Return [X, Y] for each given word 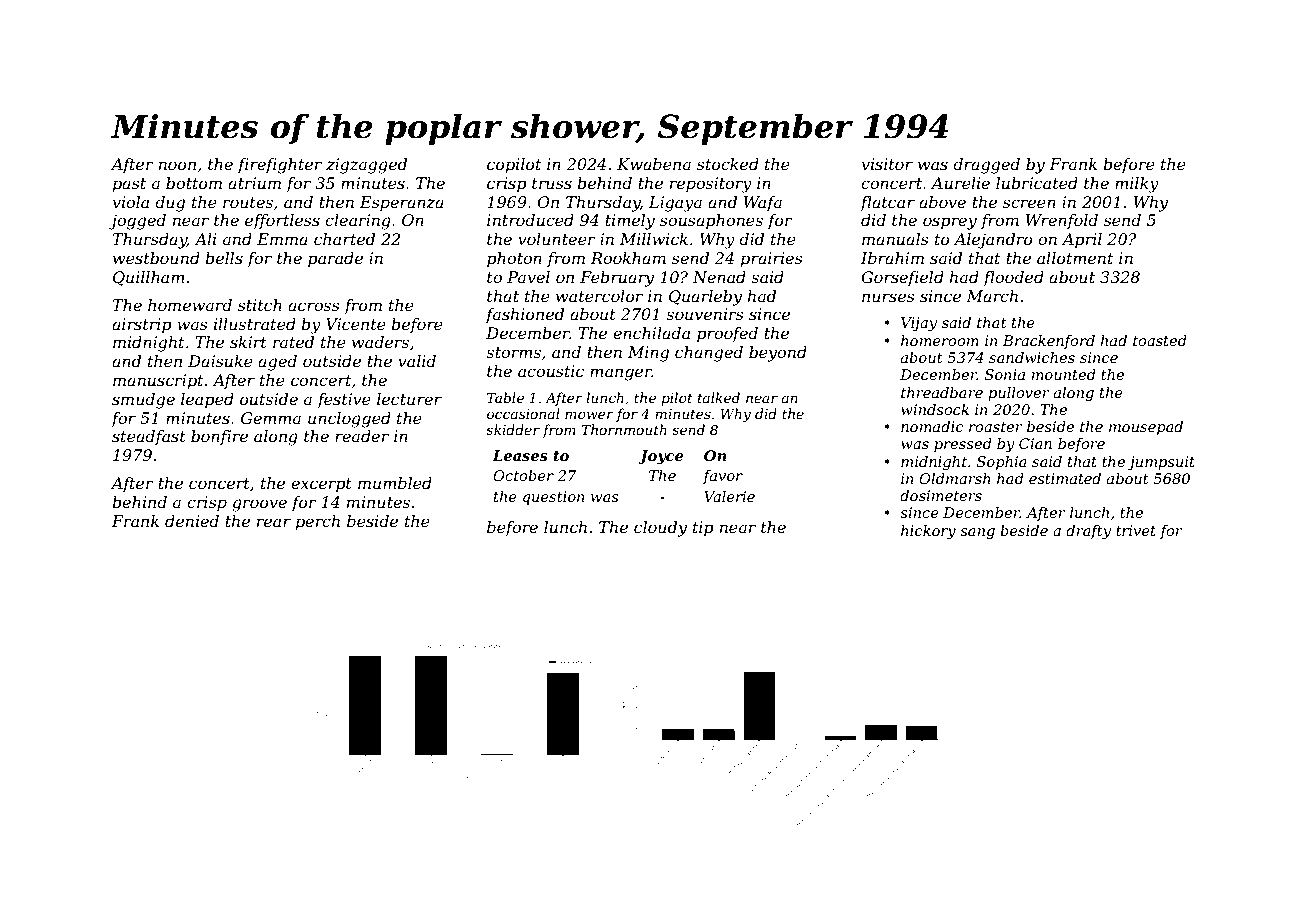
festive [344, 400]
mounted [1063, 374]
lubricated [1037, 183]
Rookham [628, 258]
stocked [728, 164]
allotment [1075, 258]
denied [192, 521]
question [554, 498]
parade [335, 260]
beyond [778, 354]
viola [131, 202]
